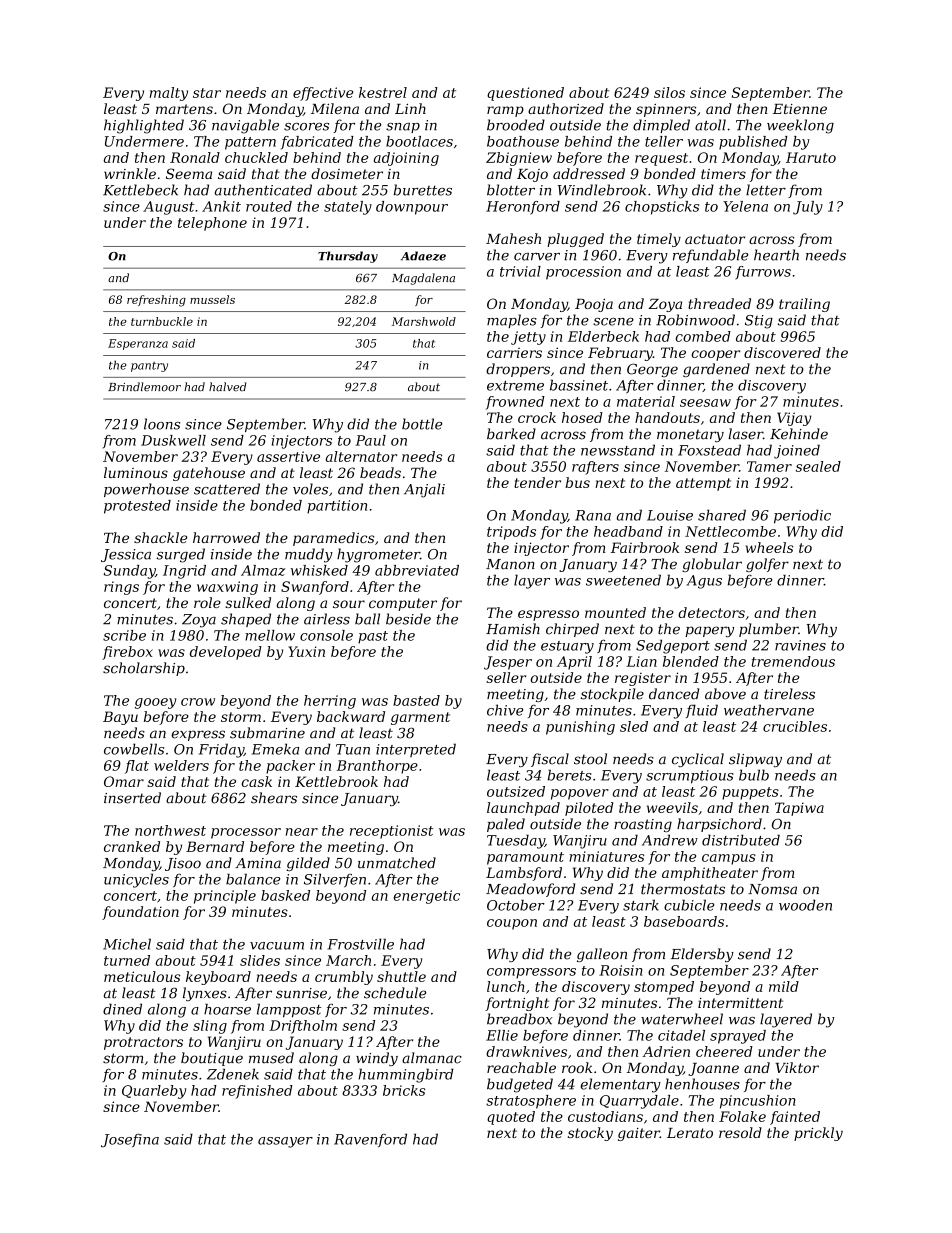 This document has width=952, height=1233. Describe the element at coordinates (169, 94) in the document. I see `malty` at that location.
